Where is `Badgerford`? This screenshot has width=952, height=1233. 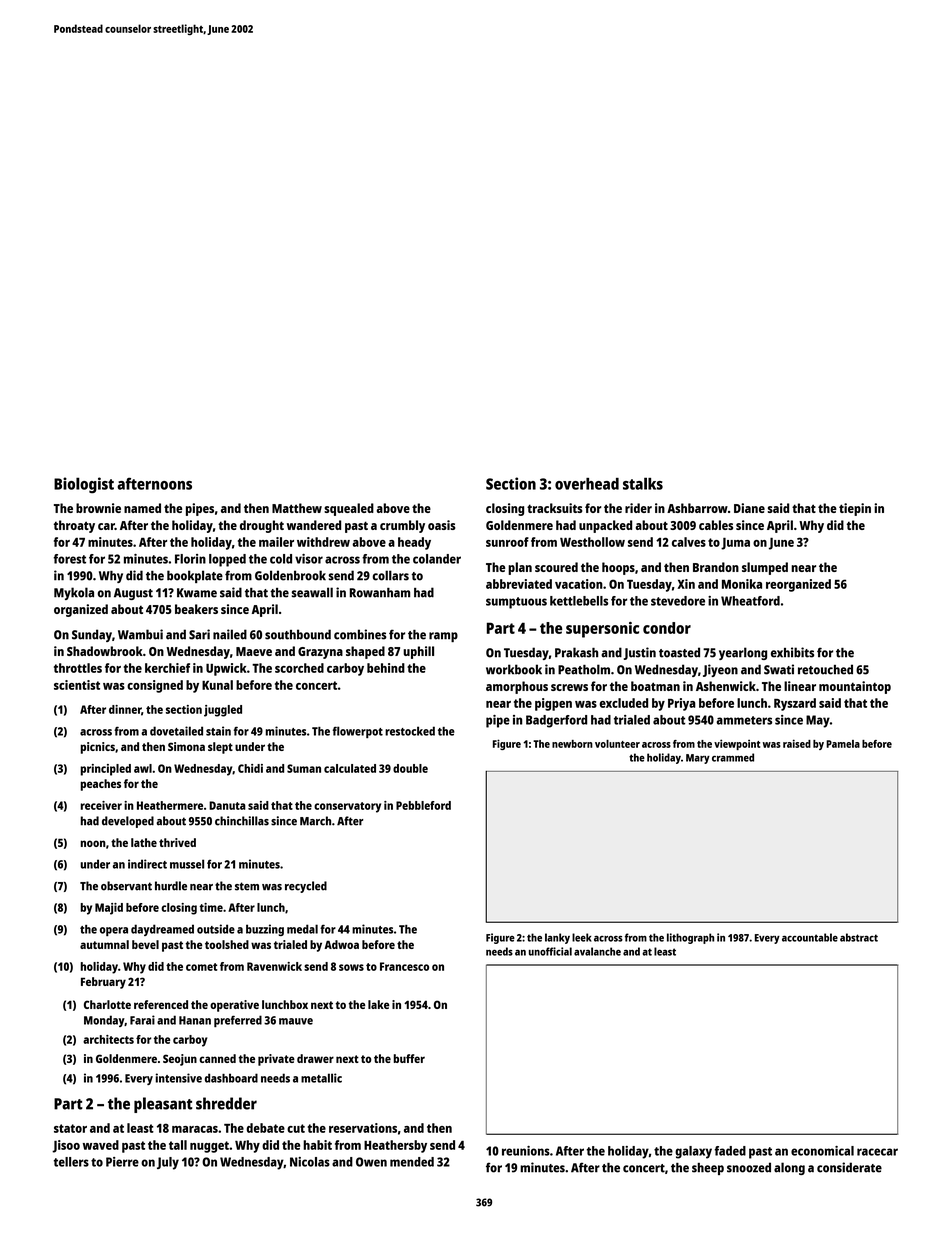 Badgerford is located at coordinates (556, 721).
